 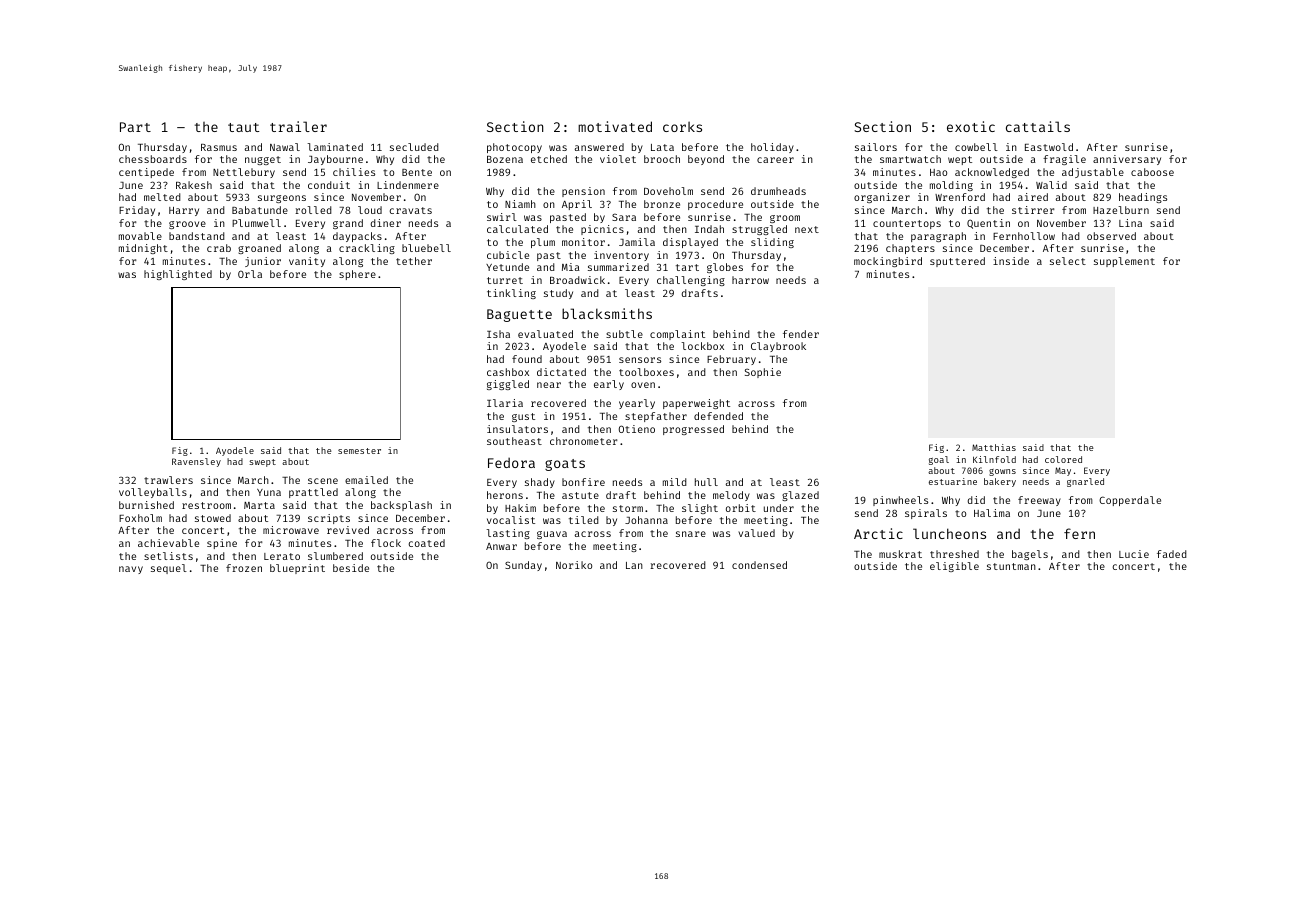 I want to click on Claybrook, so click(x=778, y=347).
